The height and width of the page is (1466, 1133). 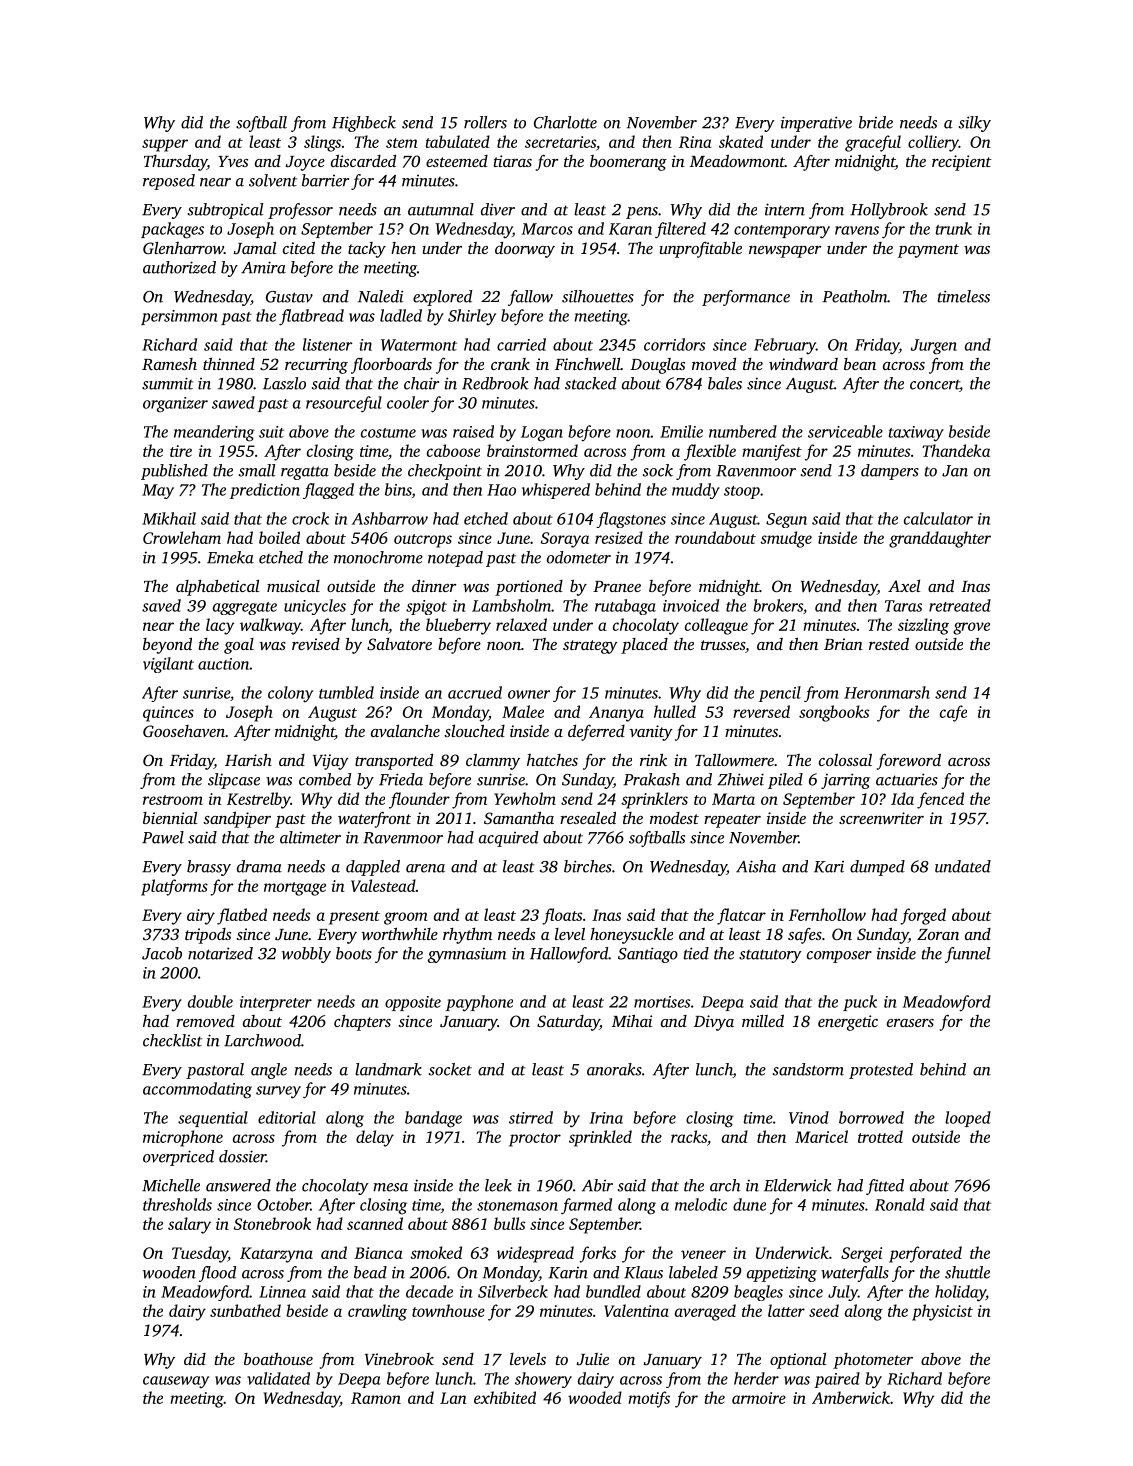 What do you see at coordinates (269, 1071) in the page?
I see `angle` at bounding box center [269, 1071].
